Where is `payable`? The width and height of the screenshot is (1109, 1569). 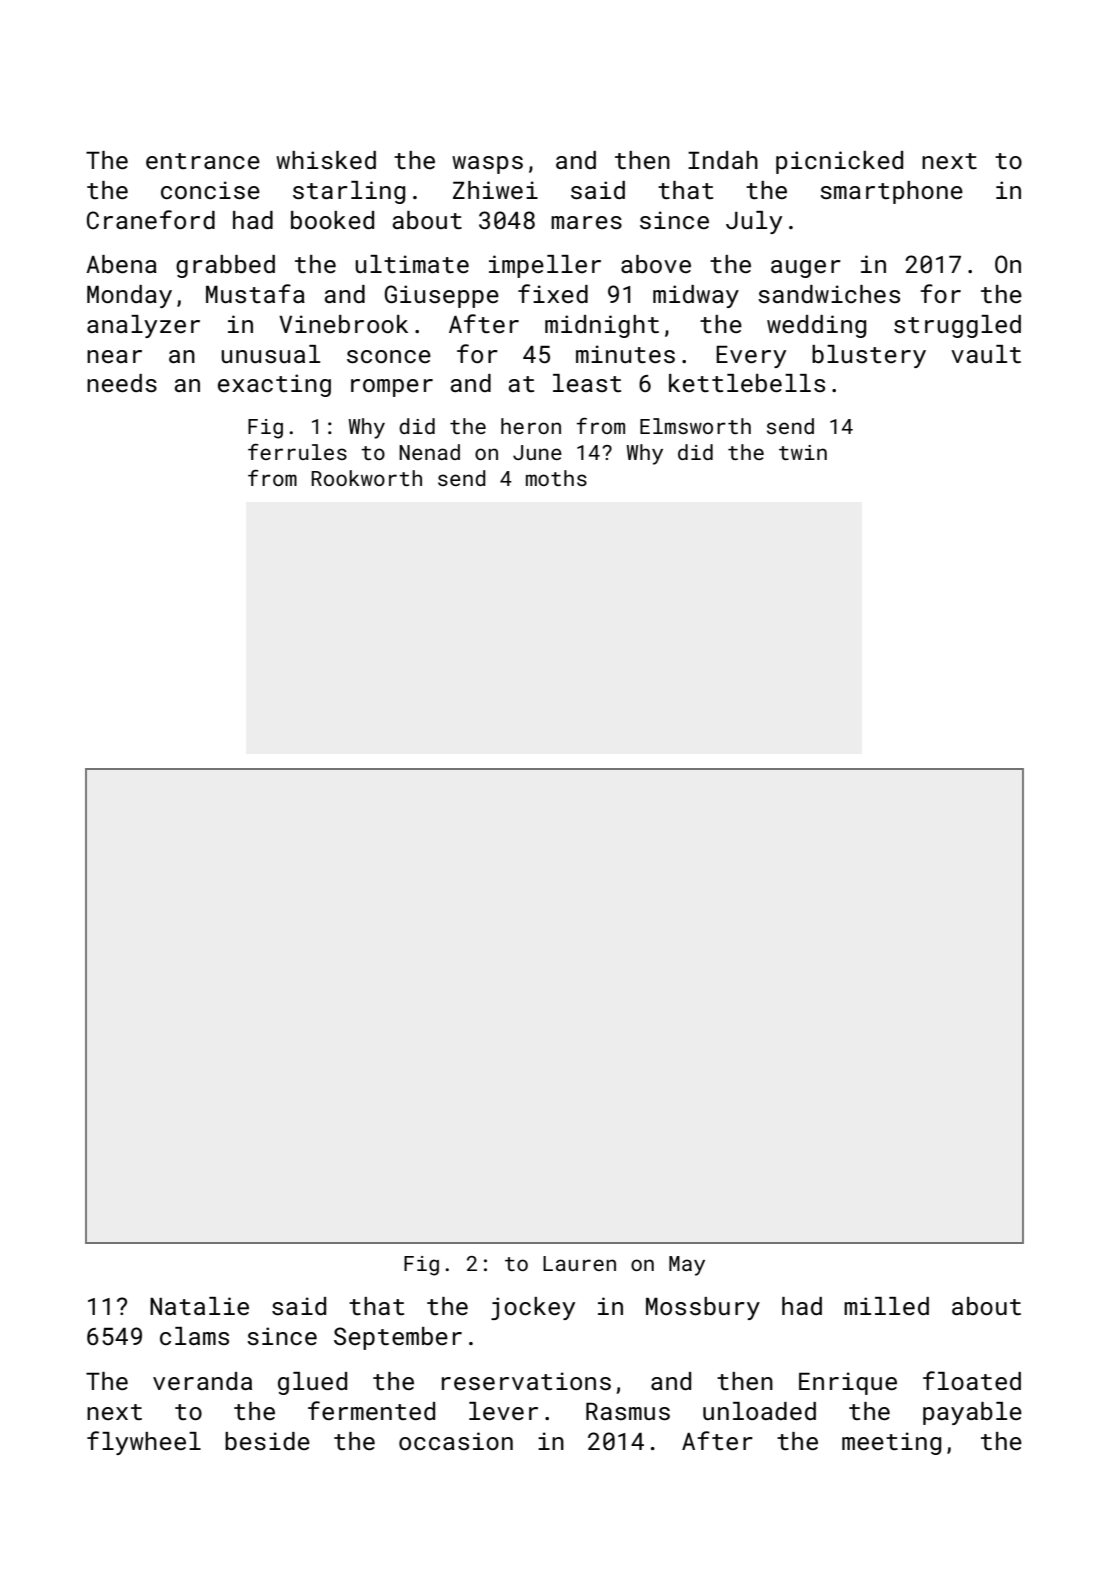
payable is located at coordinates (972, 1413).
